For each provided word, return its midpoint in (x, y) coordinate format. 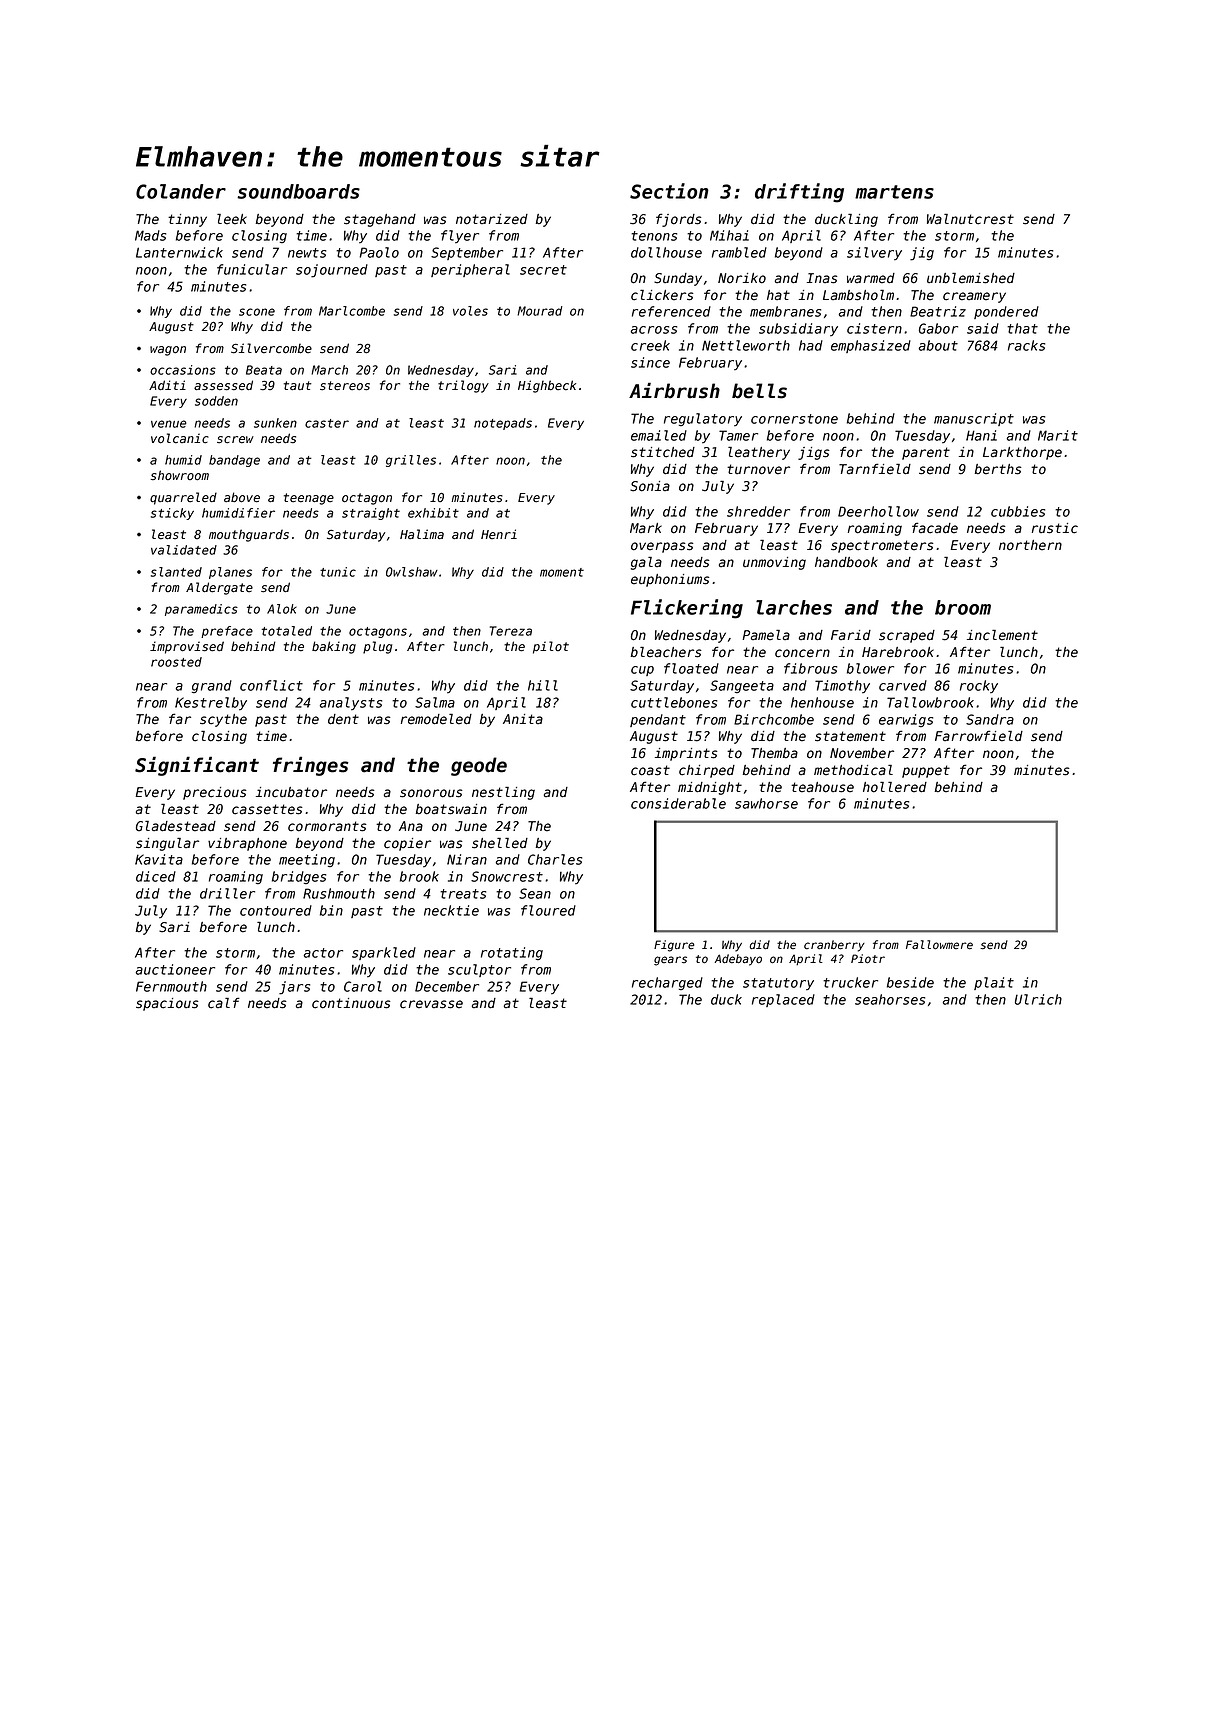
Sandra (990, 719)
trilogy (463, 386)
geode (479, 766)
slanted (176, 572)
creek (650, 345)
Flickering (687, 609)
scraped (907, 636)
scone (257, 312)
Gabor (938, 328)
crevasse (431, 1004)
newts (307, 253)
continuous (351, 1003)
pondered (1006, 312)
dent (343, 719)
